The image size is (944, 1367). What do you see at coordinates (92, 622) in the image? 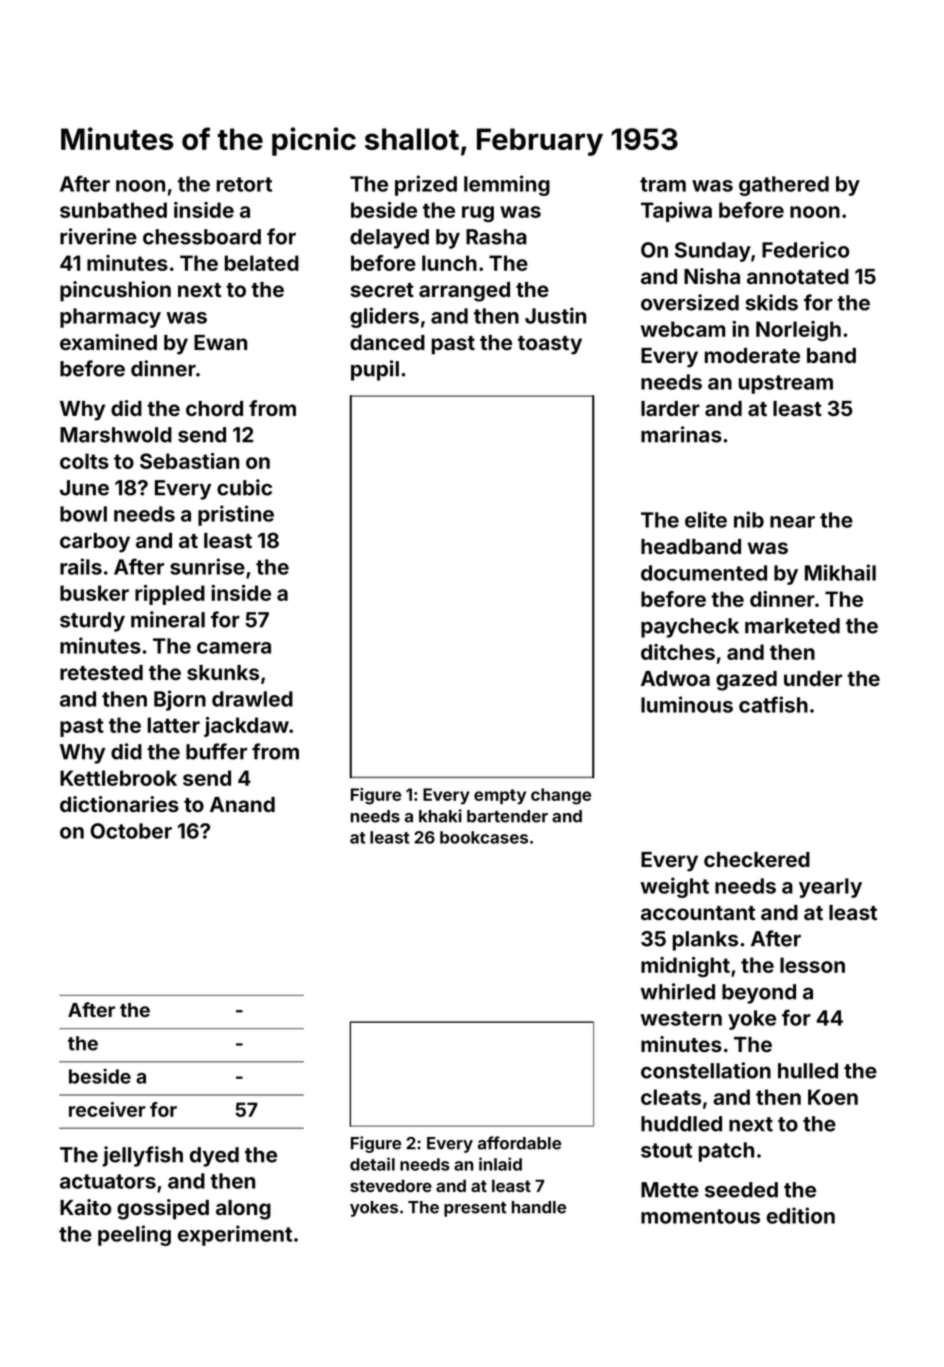
I see `sturdy` at bounding box center [92, 622].
